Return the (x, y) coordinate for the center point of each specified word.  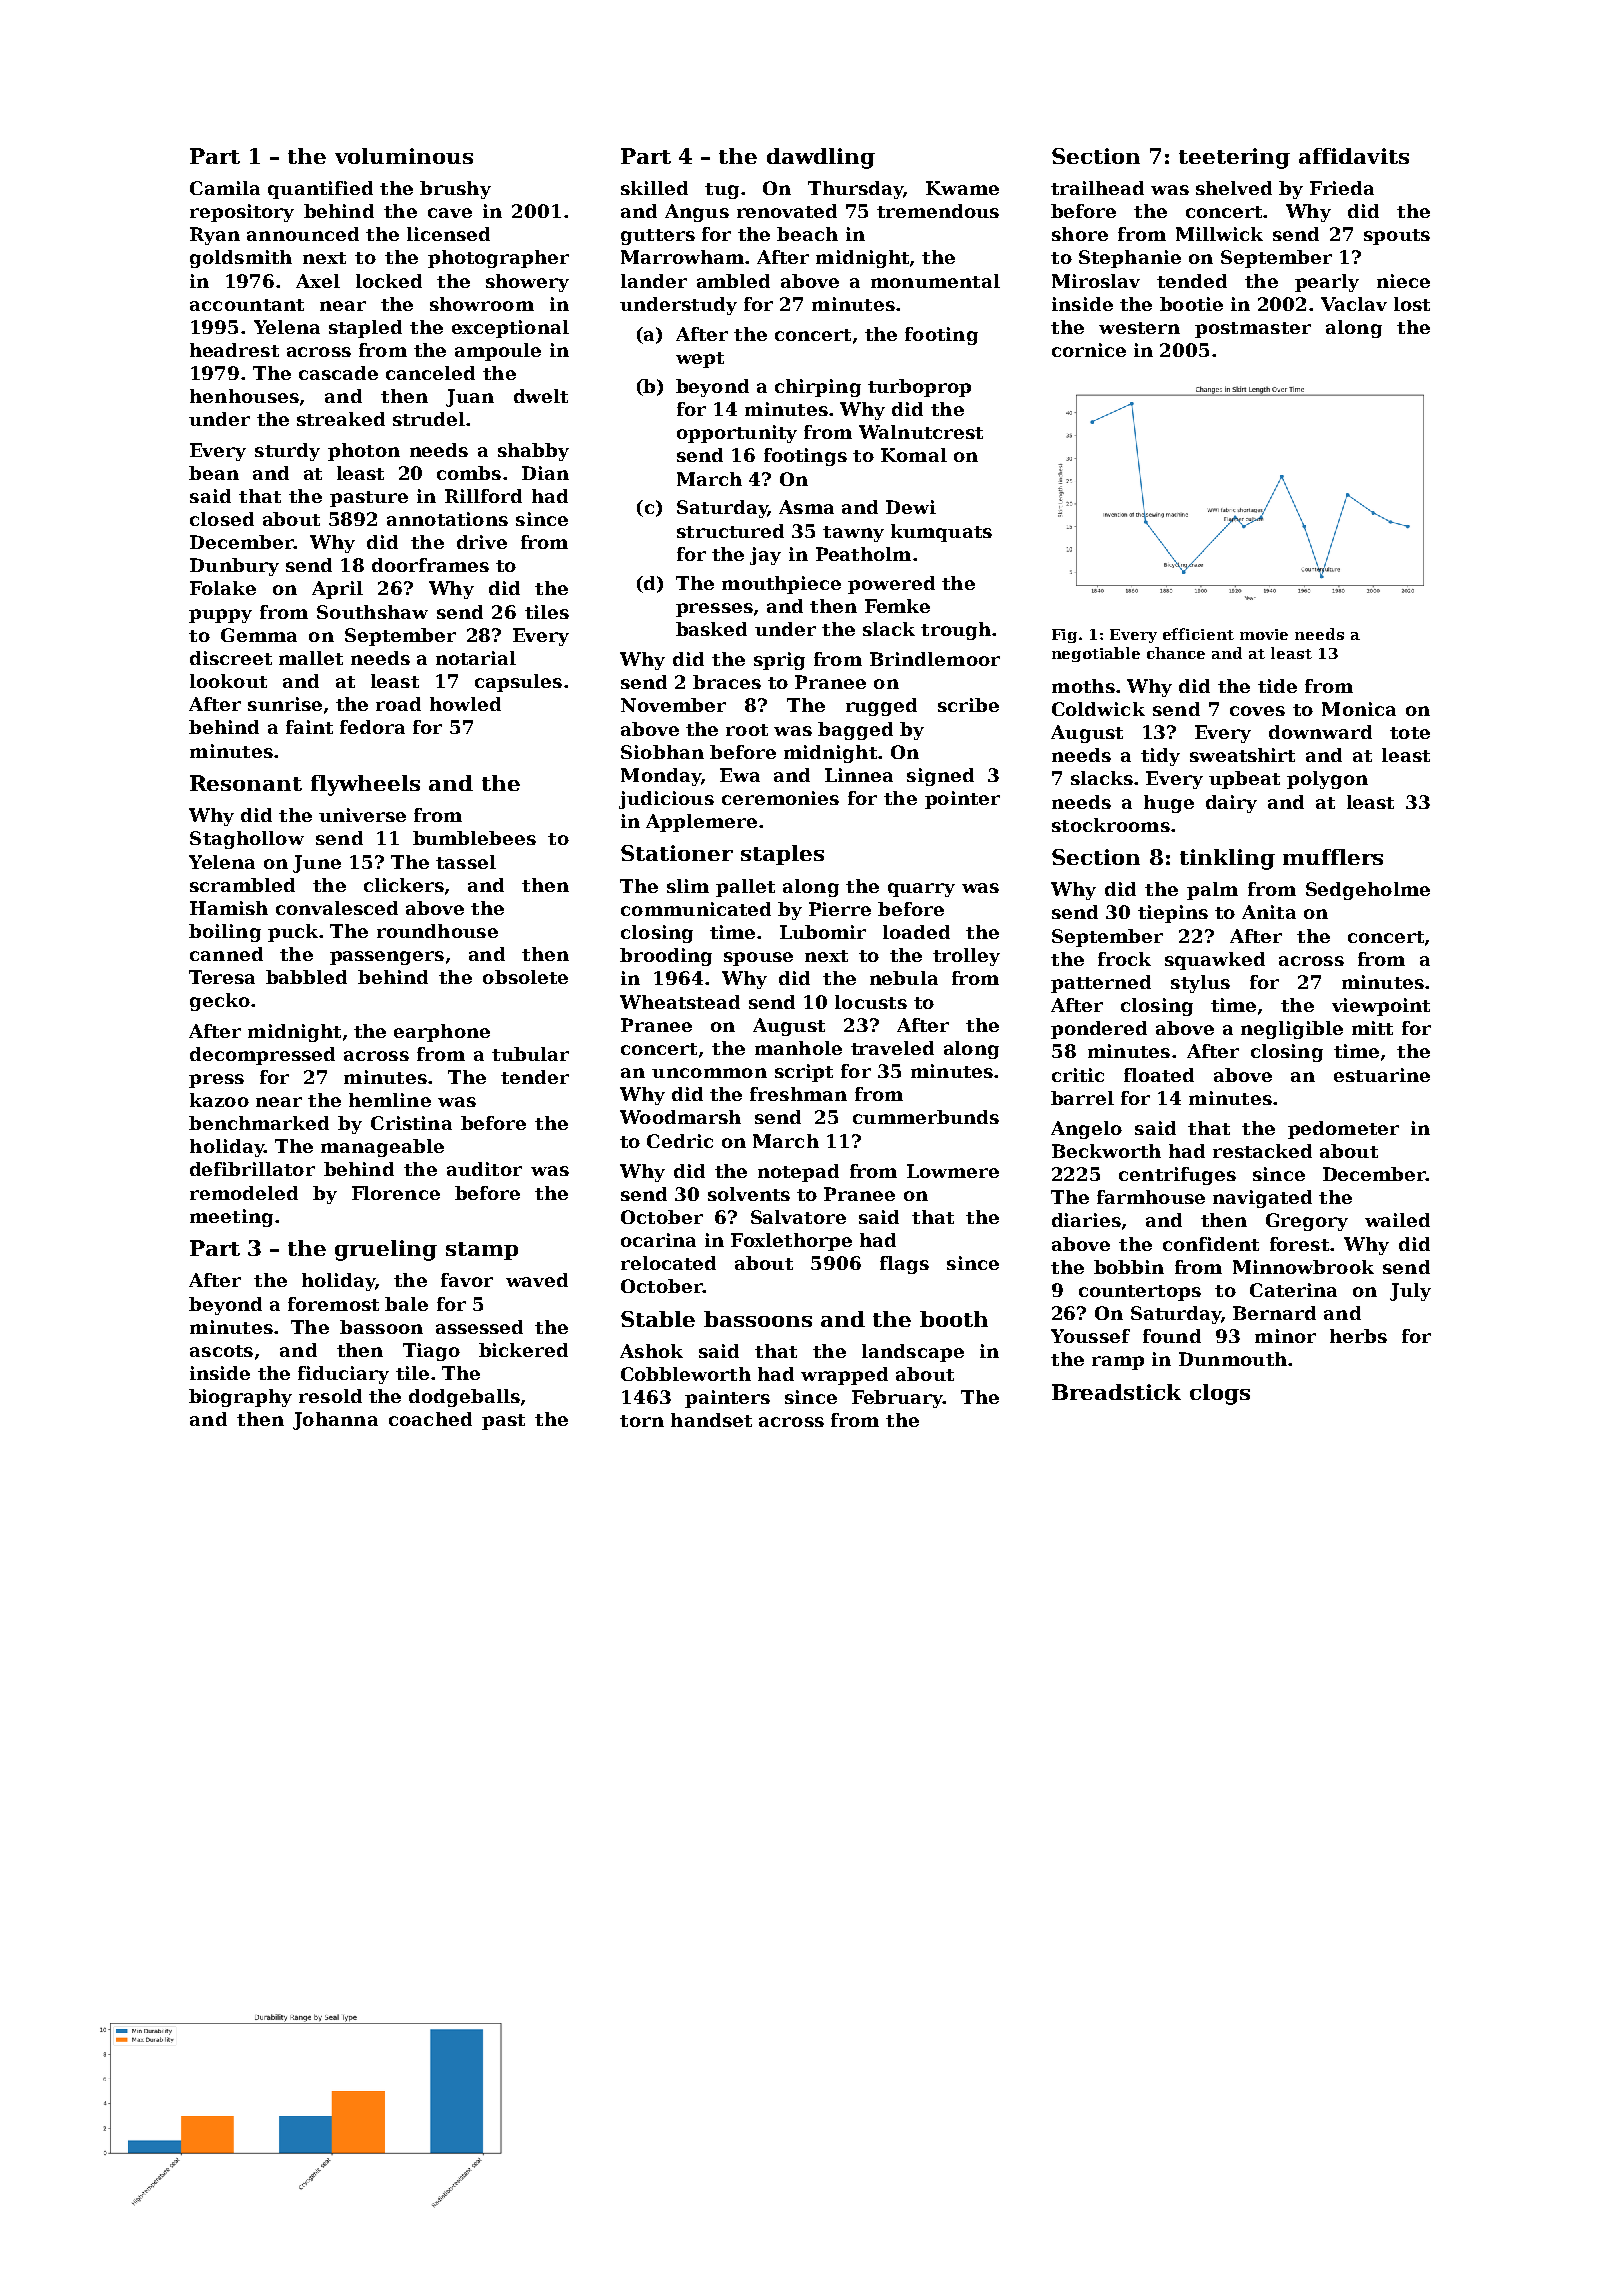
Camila (225, 188)
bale (406, 1304)
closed (222, 519)
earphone (442, 1033)
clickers (404, 885)
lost (1412, 304)
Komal (914, 455)
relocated (668, 1263)
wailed (1397, 1220)
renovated (787, 211)
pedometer (1343, 1130)
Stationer (677, 853)
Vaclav (1354, 304)
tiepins (1173, 914)
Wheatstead (680, 1002)
